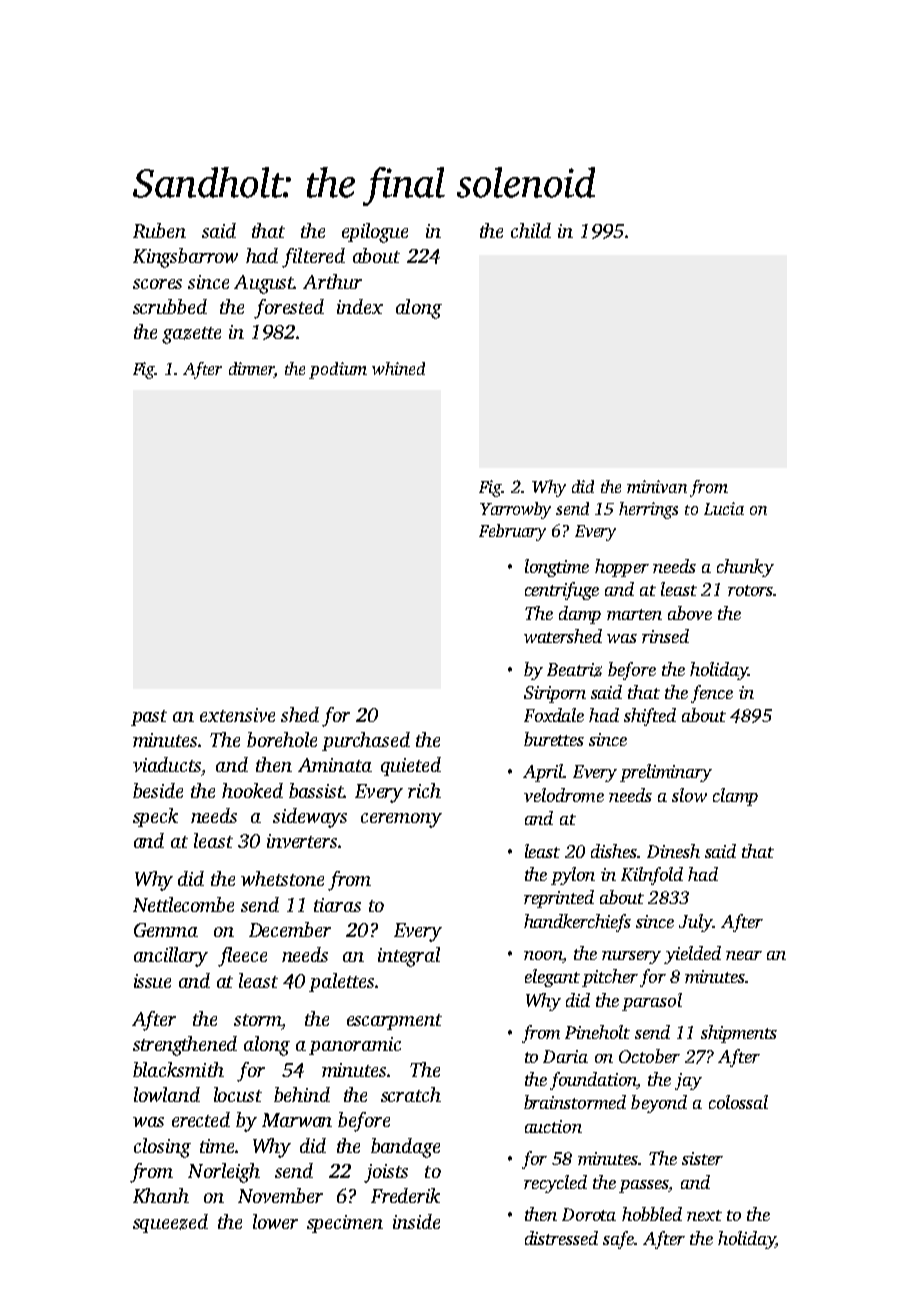 Image resolution: width=920 pixels, height=1305 pixels. I want to click on squeezed, so click(170, 1223).
